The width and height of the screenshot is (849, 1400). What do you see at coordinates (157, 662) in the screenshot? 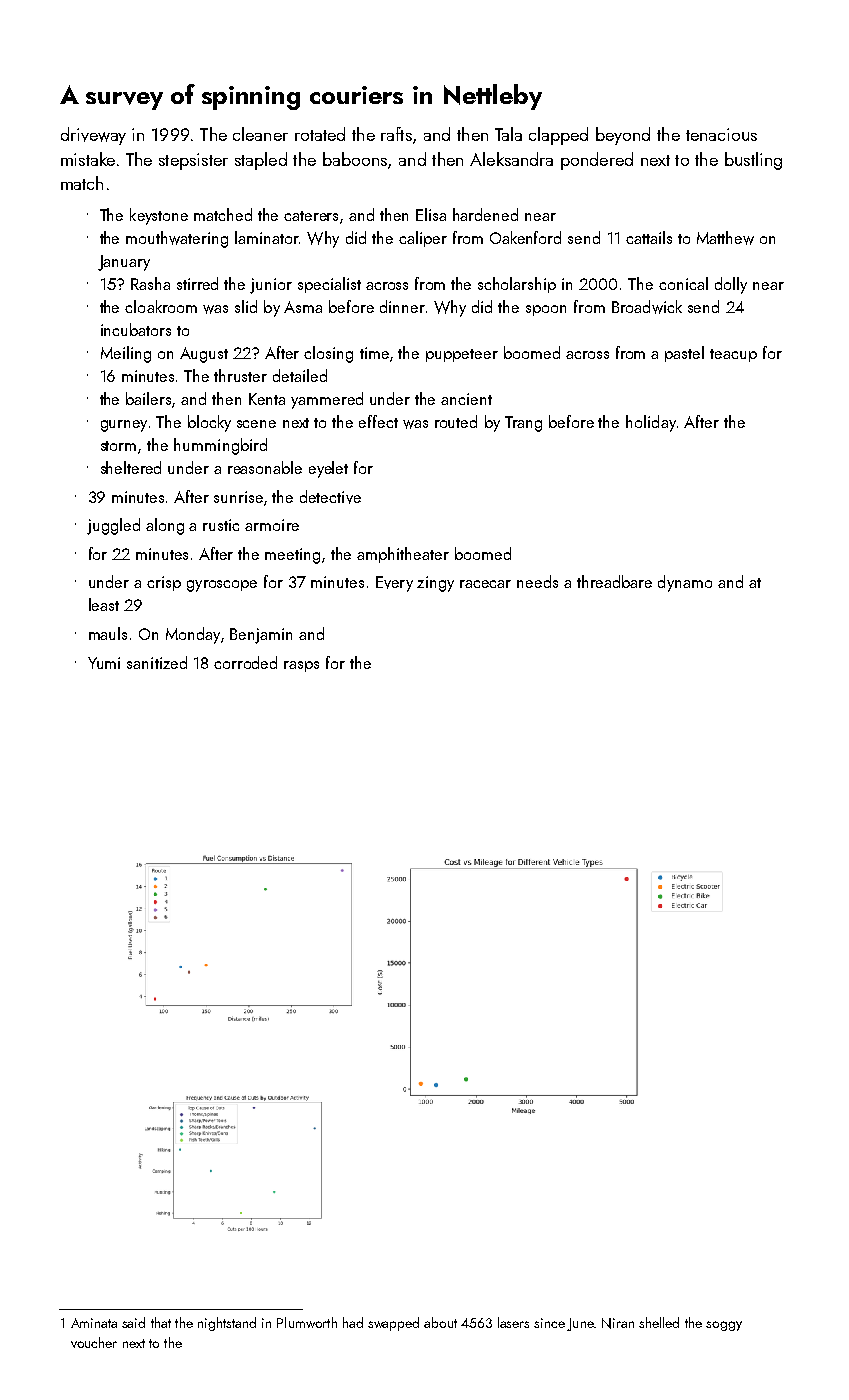
I see `sanitized` at bounding box center [157, 662].
